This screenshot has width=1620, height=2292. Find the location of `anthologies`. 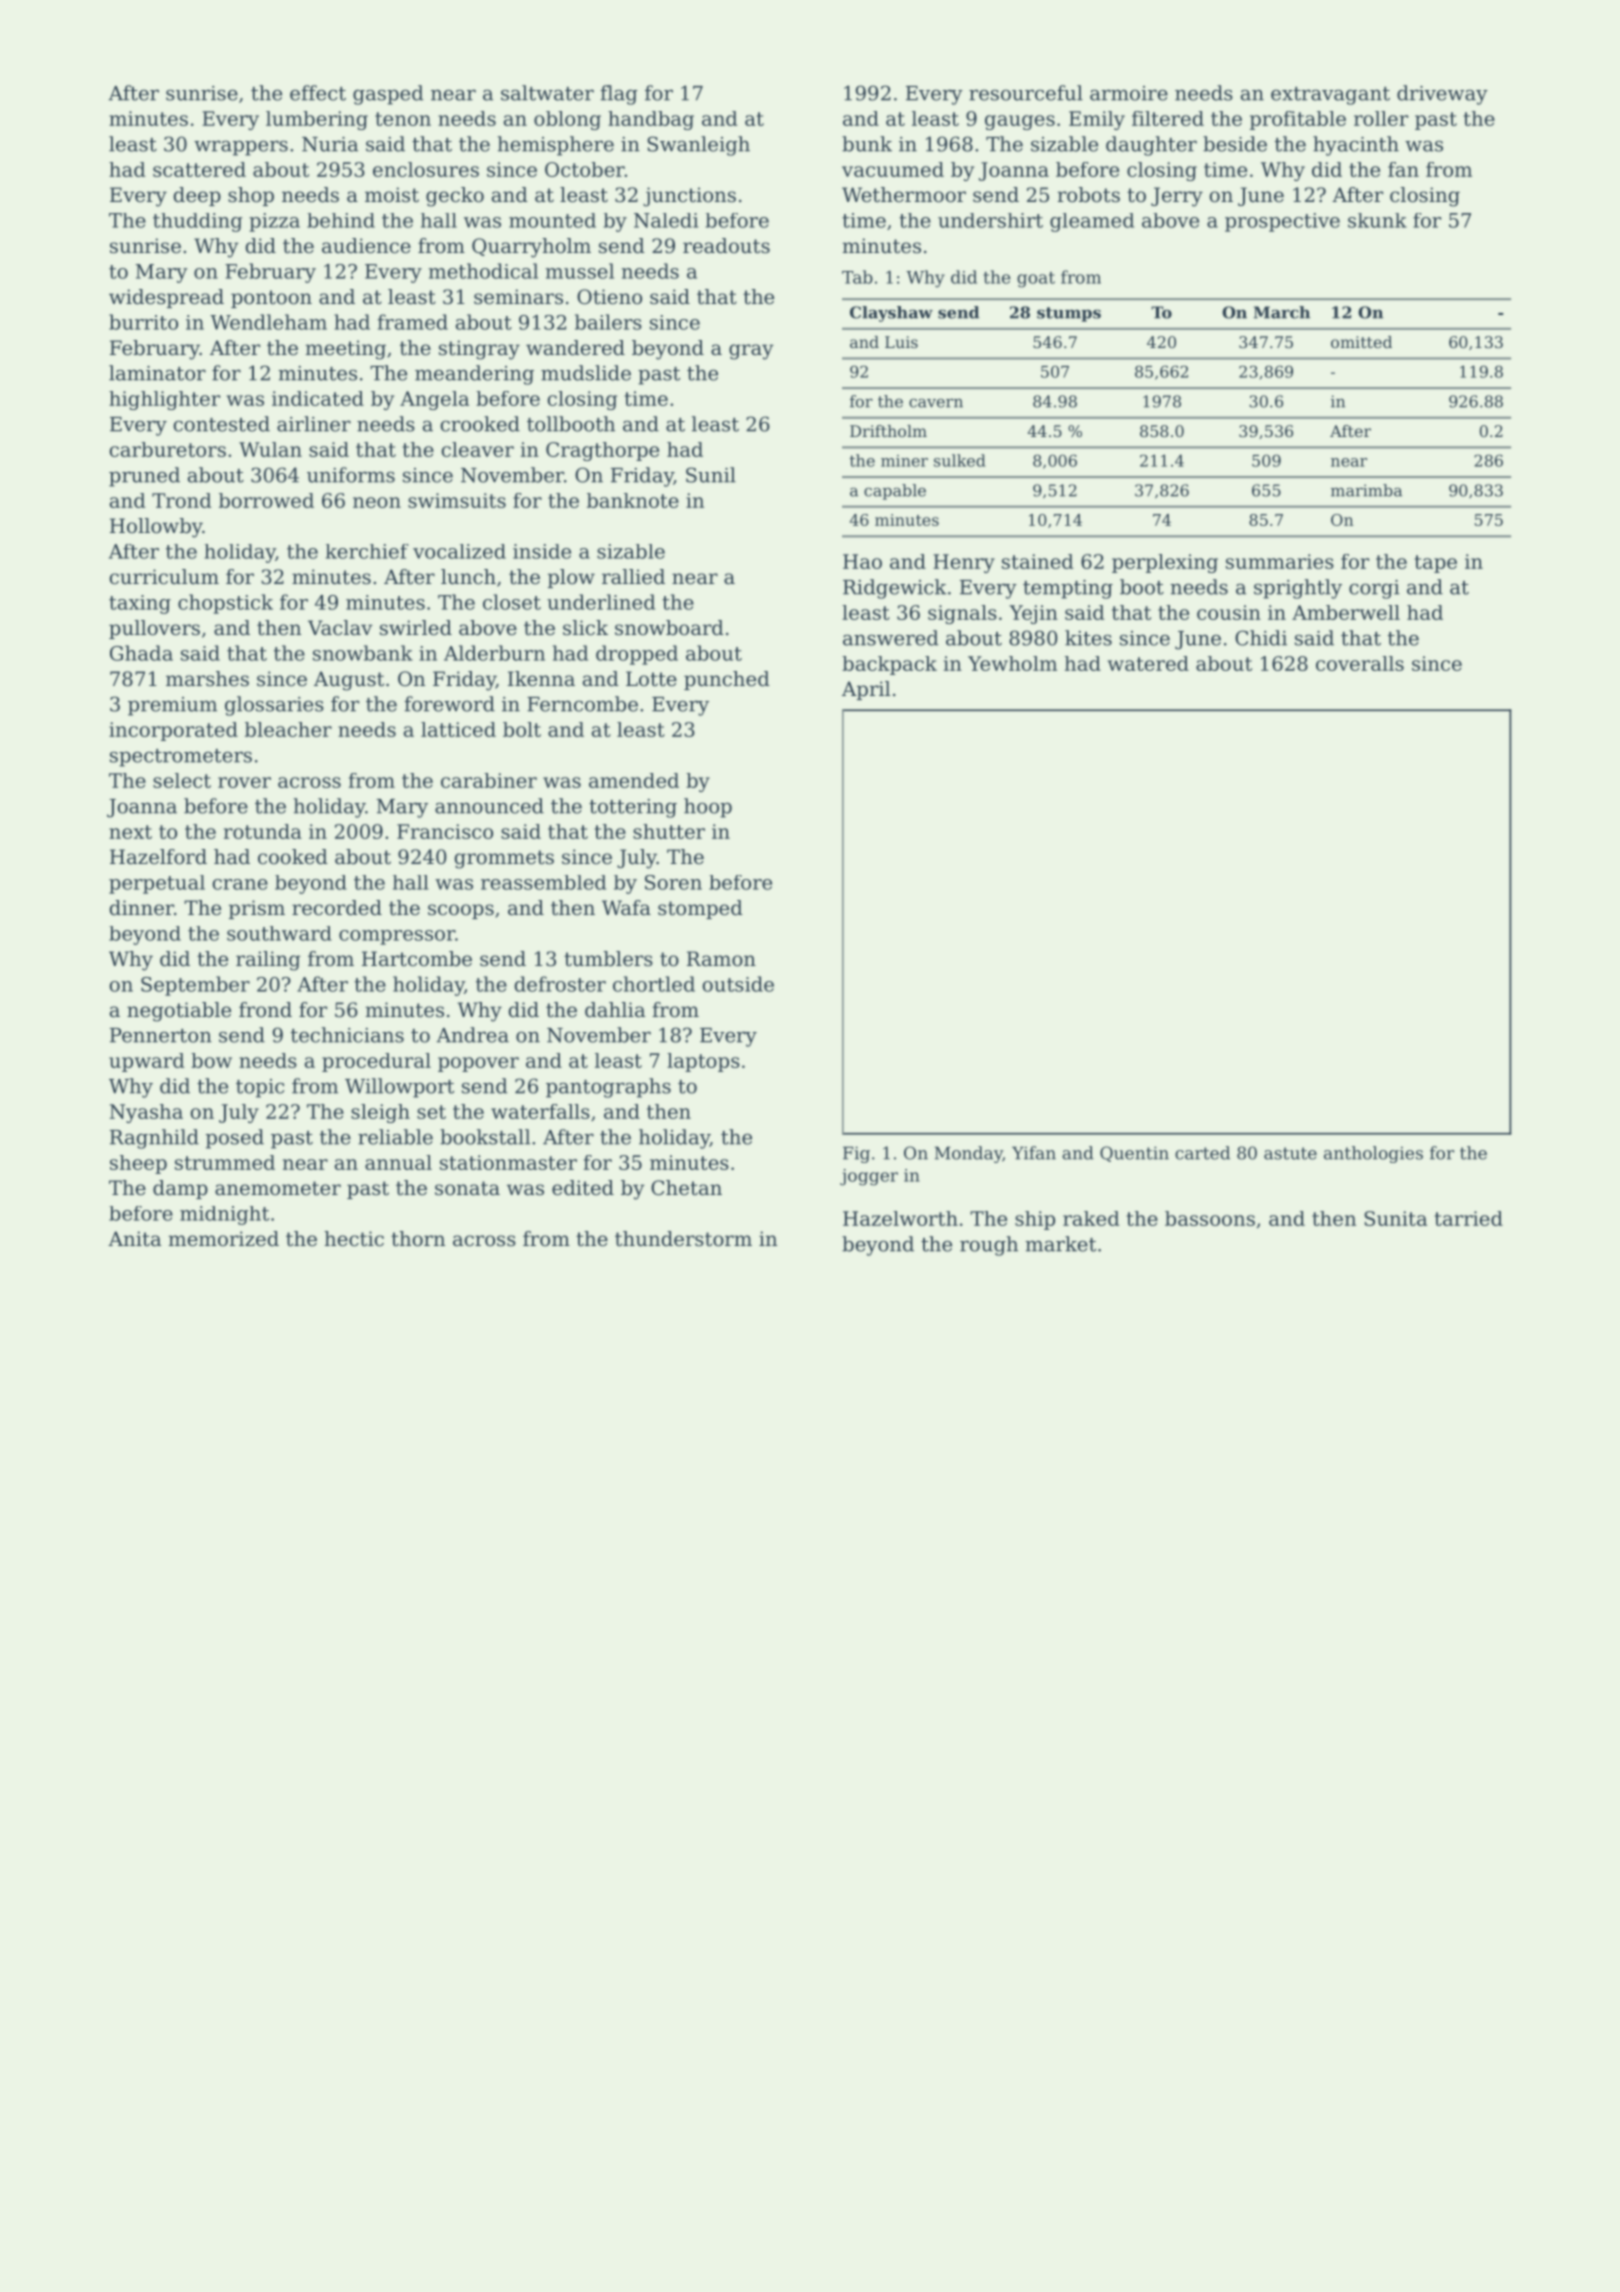

anthologies is located at coordinates (1373, 1154).
